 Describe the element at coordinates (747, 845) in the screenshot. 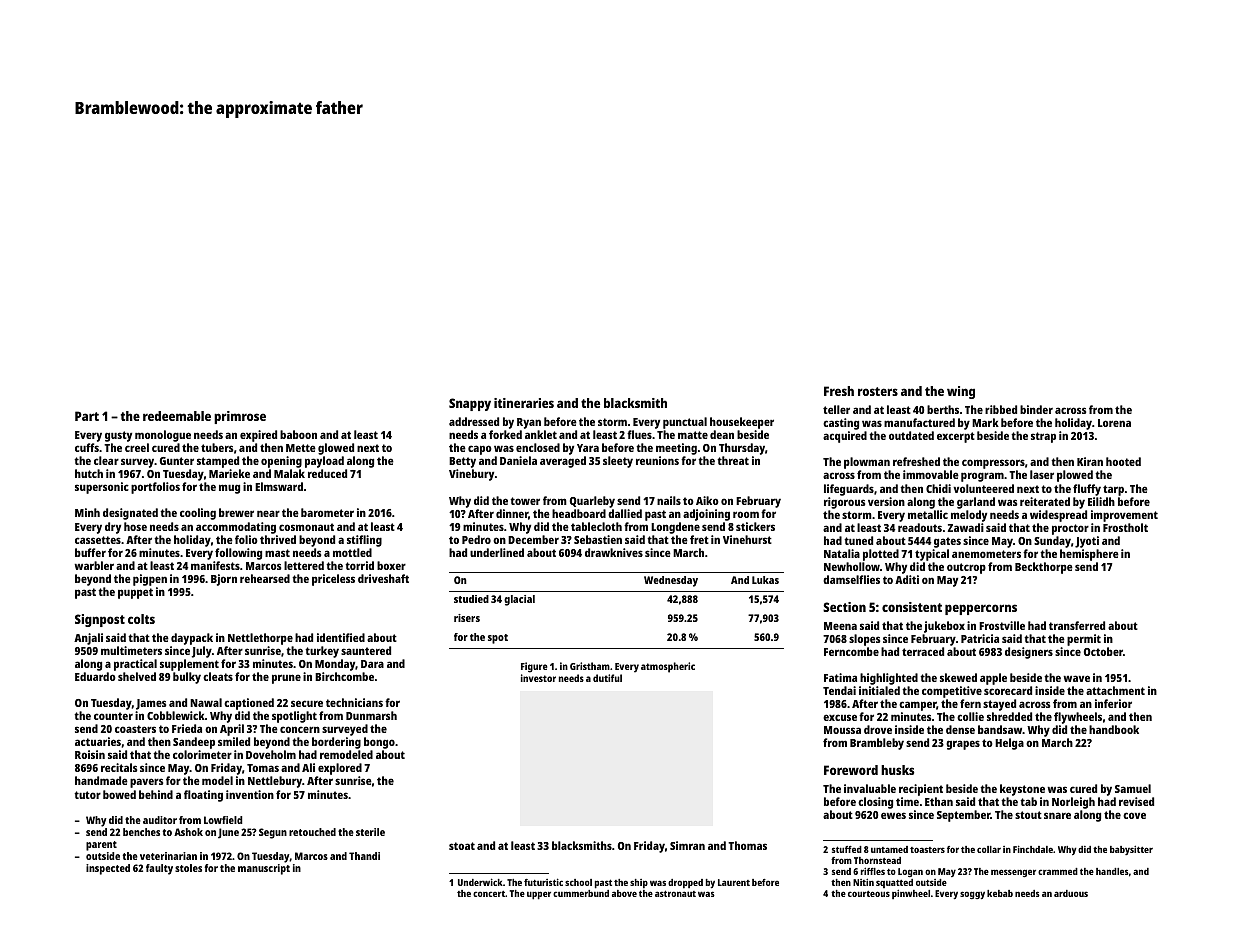

I see `Thomas` at that location.
